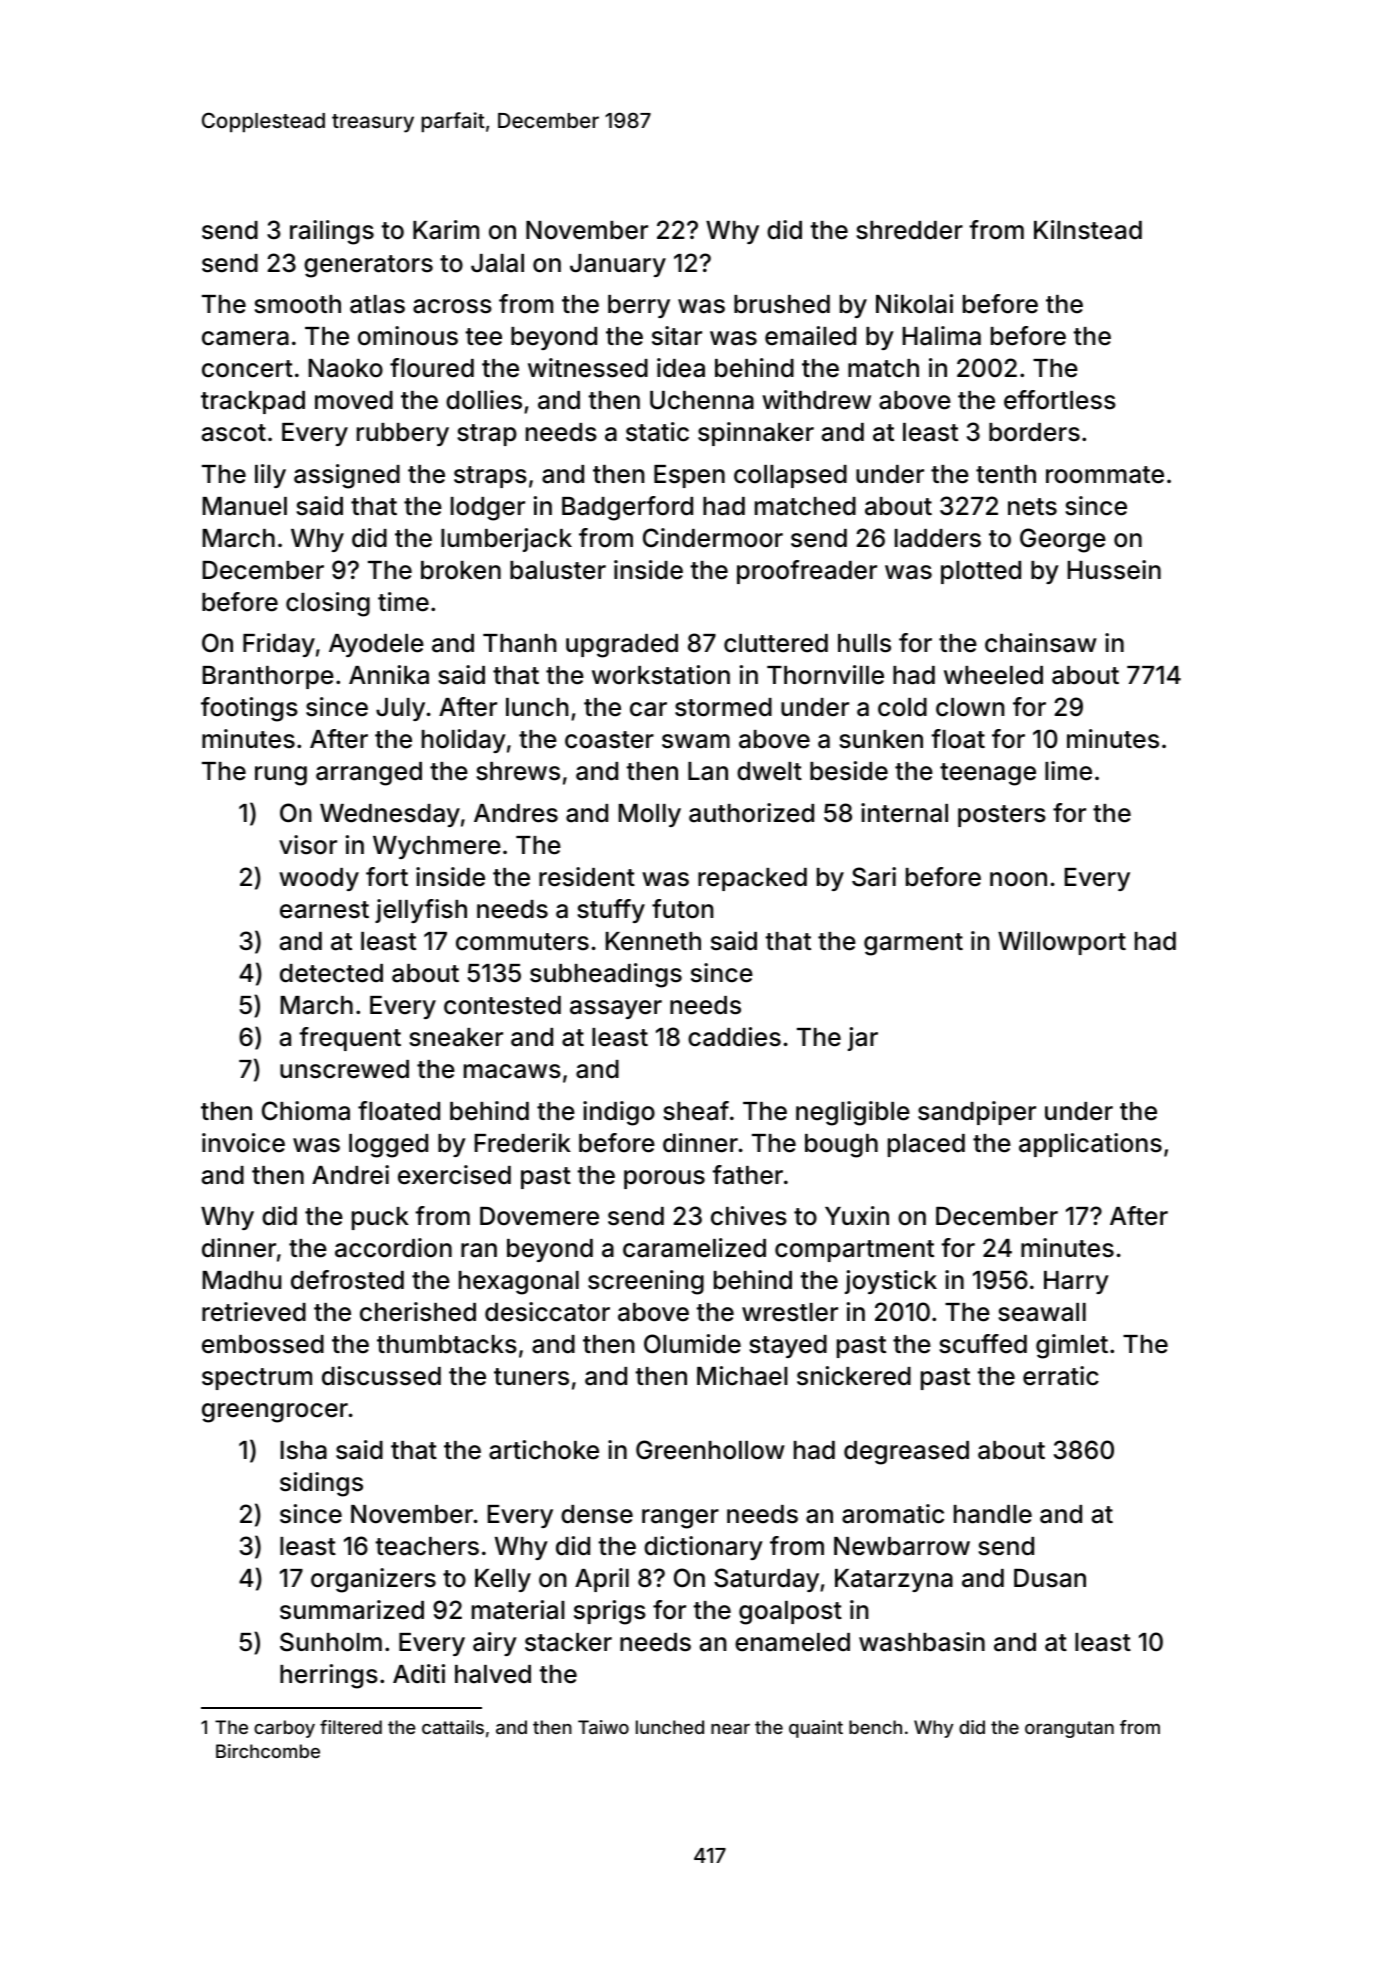 This screenshot has width=1386, height=1969. I want to click on Birchcombe, so click(268, 1751).
